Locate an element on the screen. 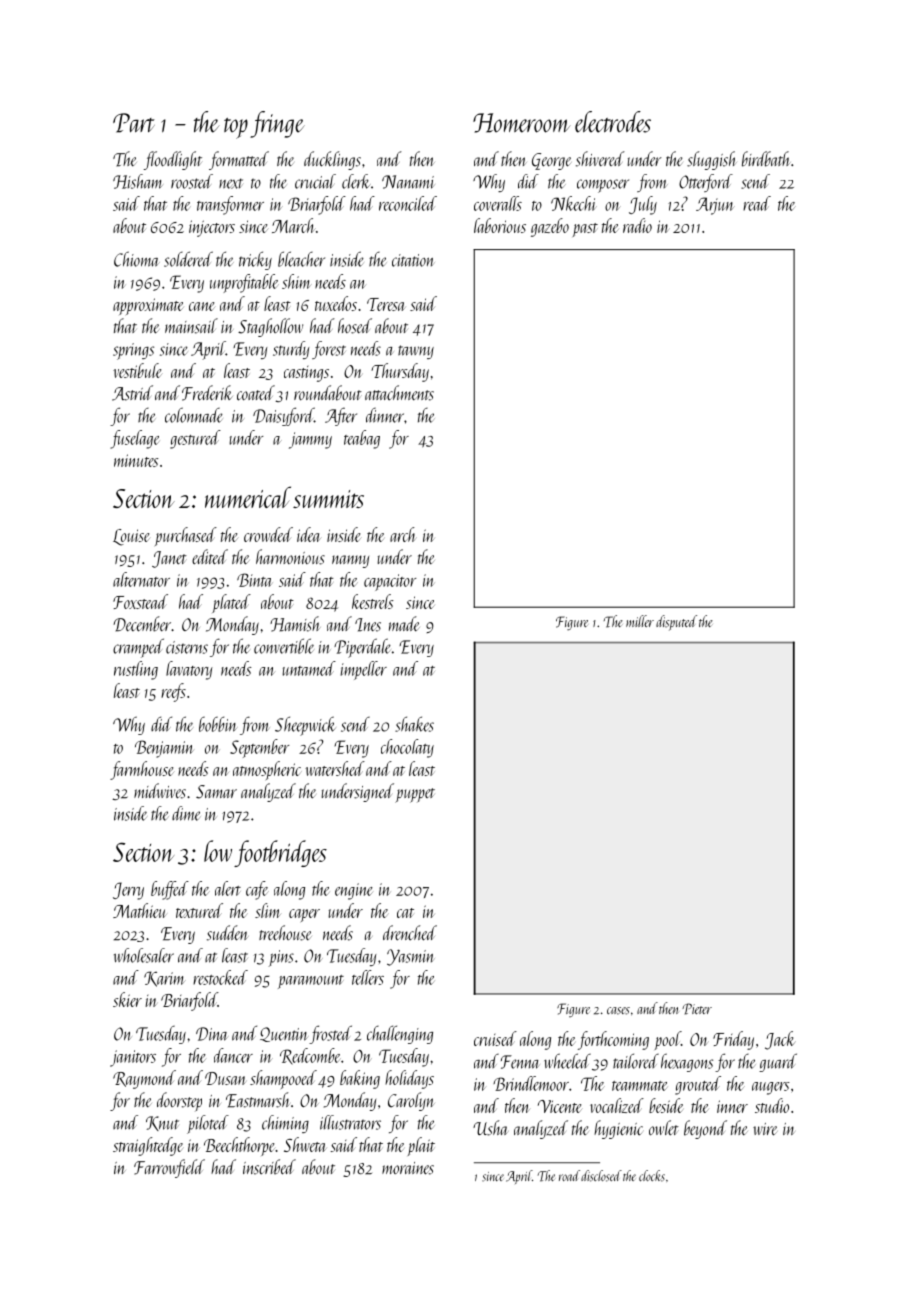 This screenshot has height=1316, width=908. disputed is located at coordinates (676, 623).
